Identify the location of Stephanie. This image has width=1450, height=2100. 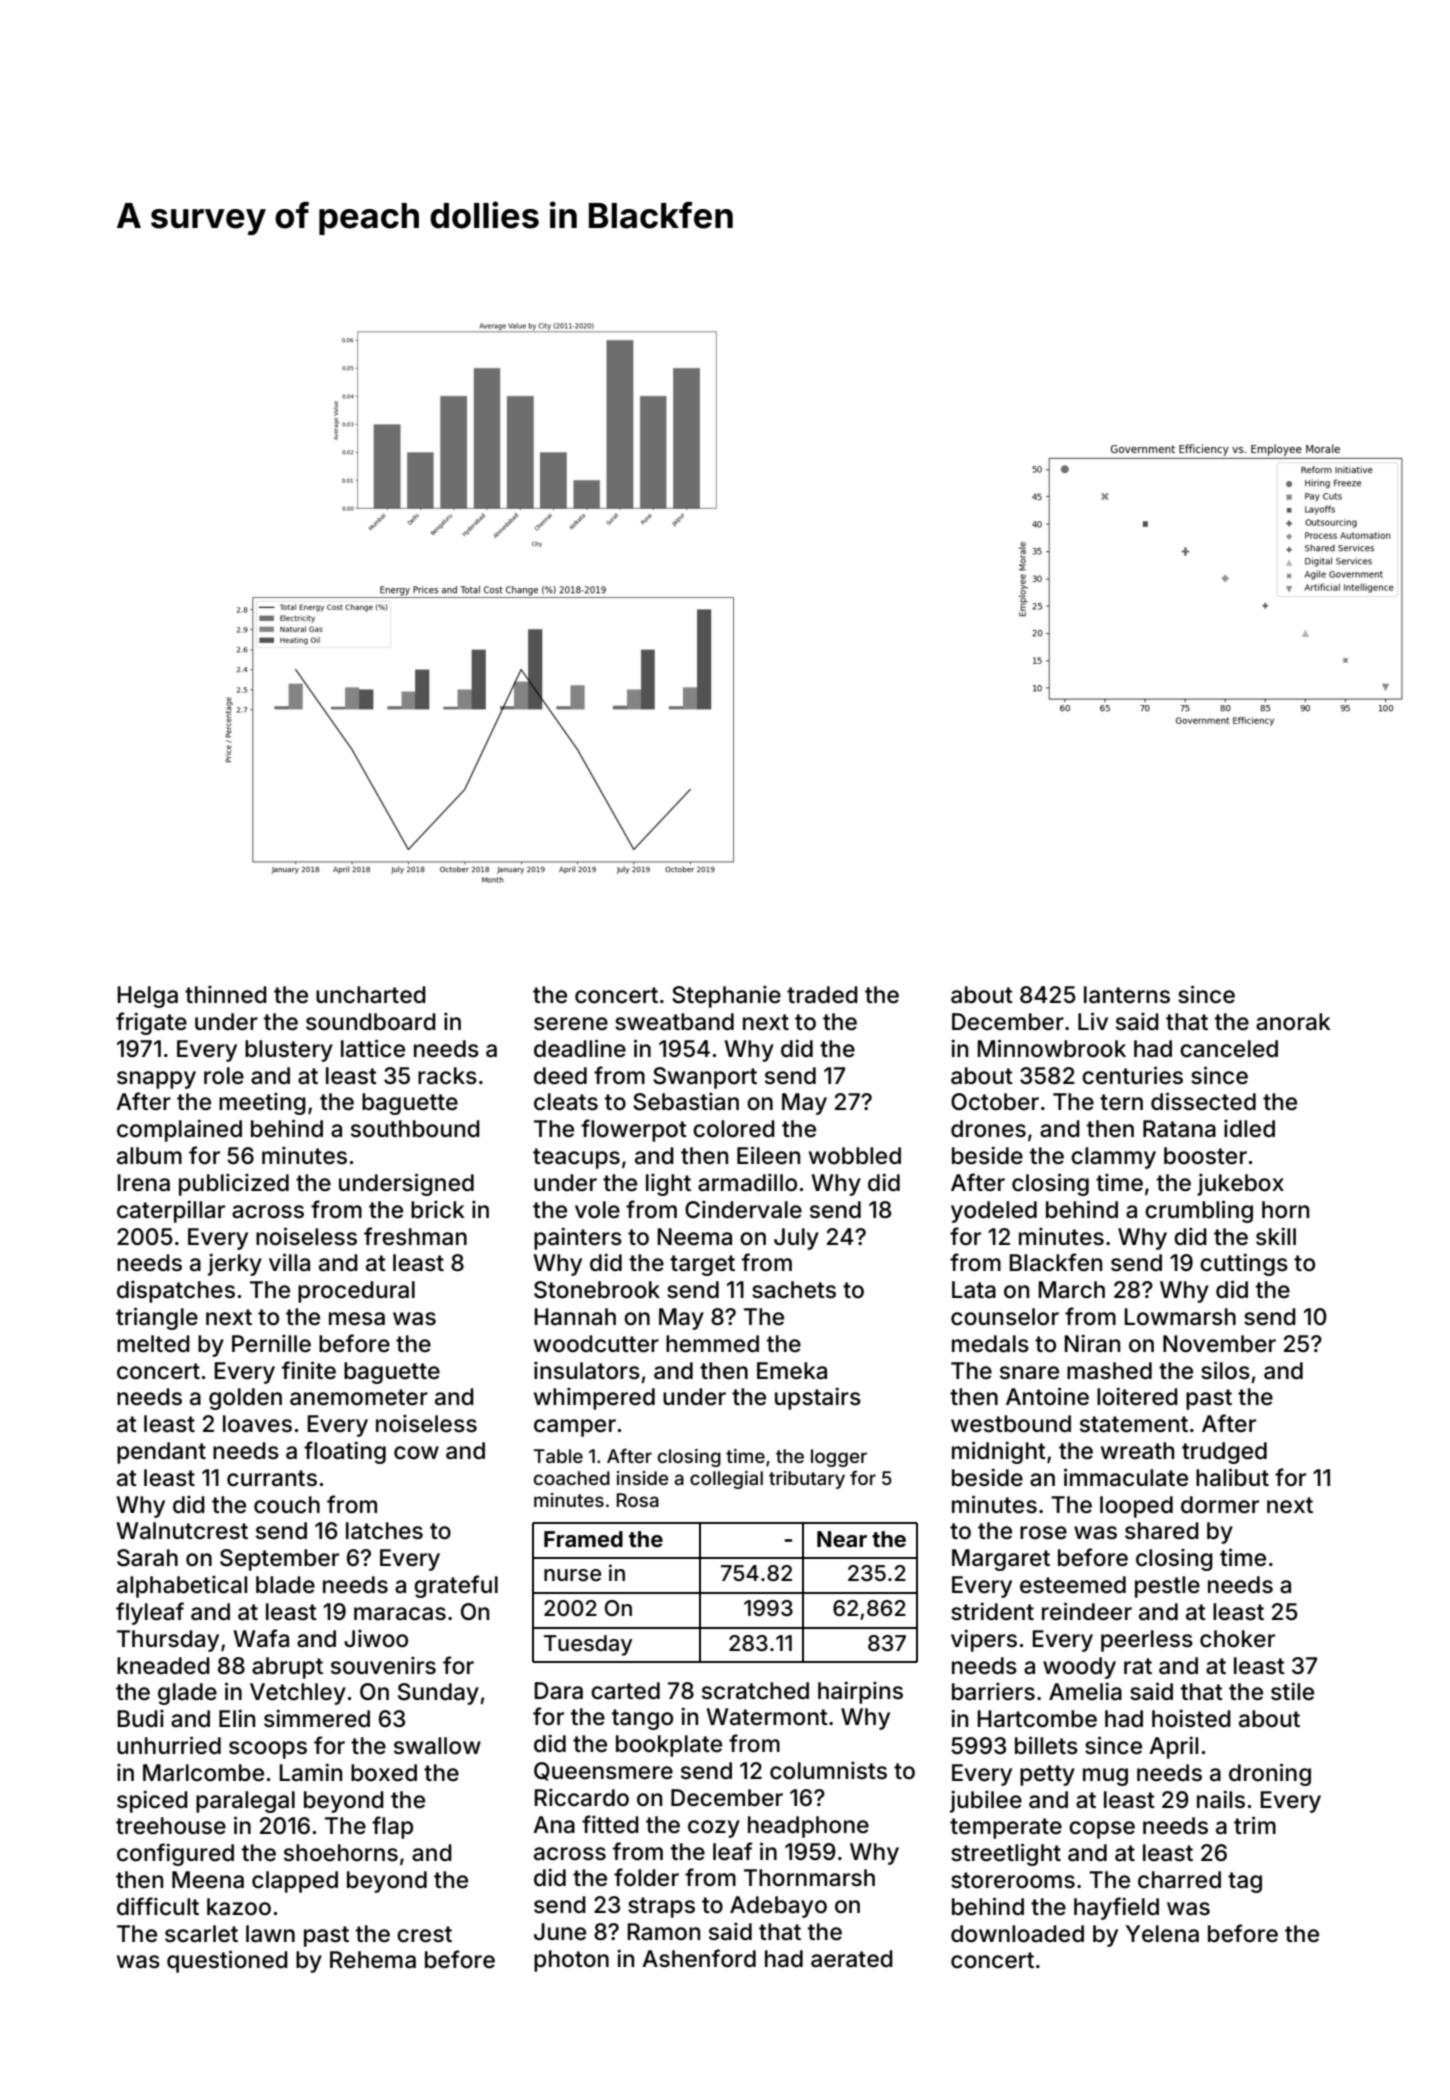
(726, 996).
